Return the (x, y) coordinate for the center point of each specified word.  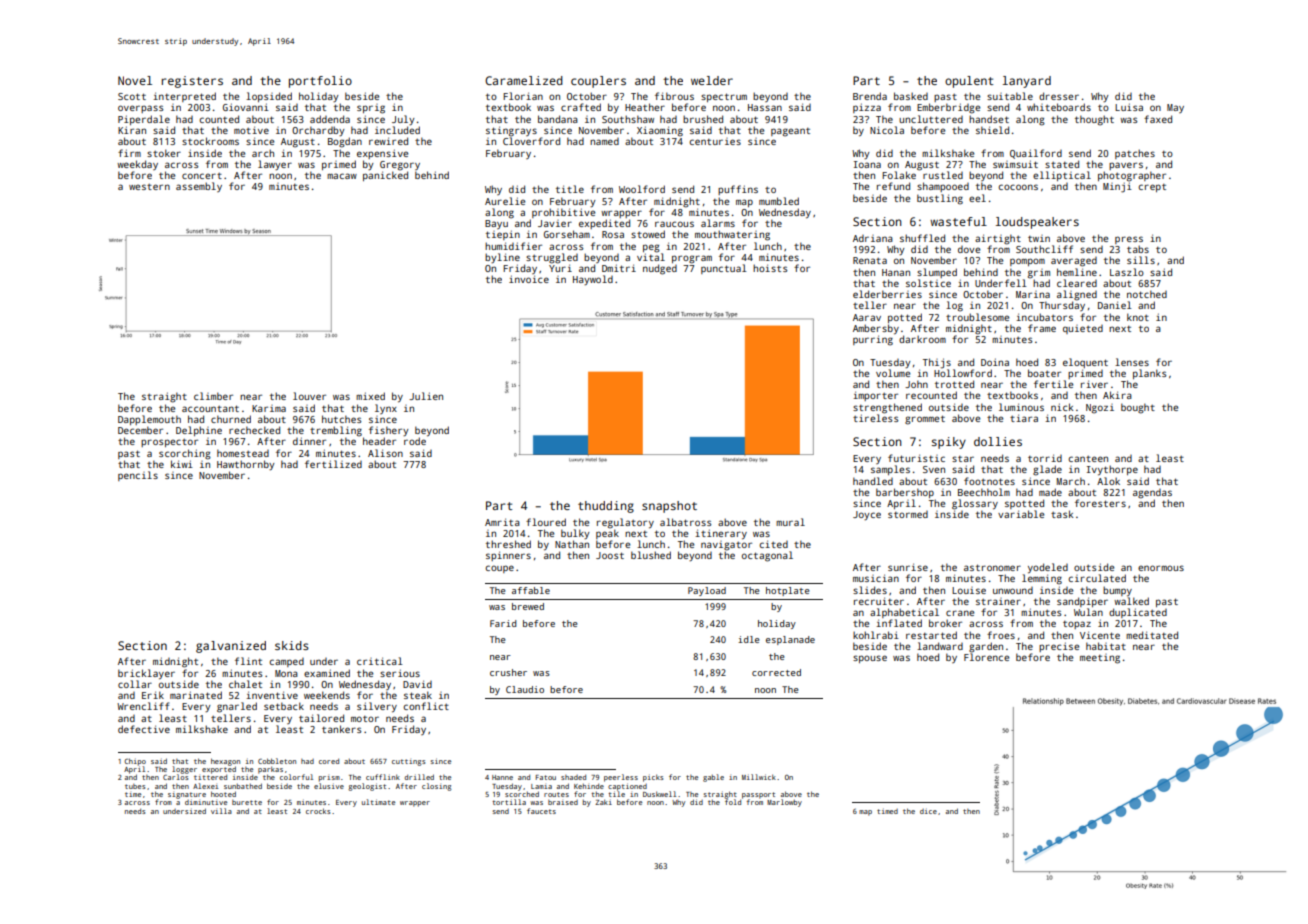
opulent (969, 82)
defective (144, 729)
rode (415, 441)
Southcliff (1044, 249)
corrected (776, 672)
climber (213, 396)
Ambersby (876, 329)
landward (940, 646)
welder (712, 80)
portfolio (320, 82)
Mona (286, 673)
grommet (925, 420)
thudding (606, 507)
